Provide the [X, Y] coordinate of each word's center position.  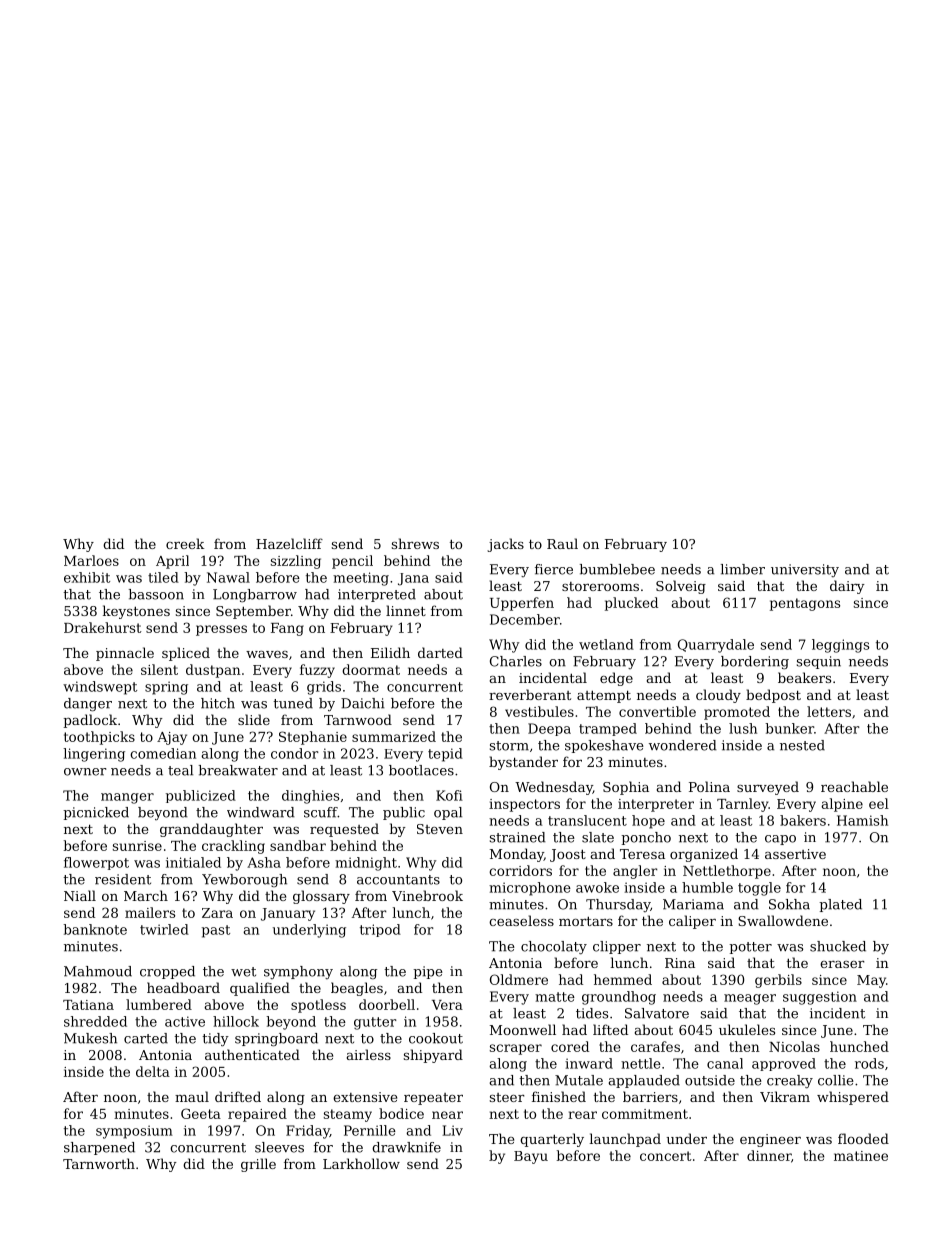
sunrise [137, 846]
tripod [380, 930]
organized [704, 855]
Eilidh [390, 652]
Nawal [228, 577]
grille [258, 1165]
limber [743, 569]
